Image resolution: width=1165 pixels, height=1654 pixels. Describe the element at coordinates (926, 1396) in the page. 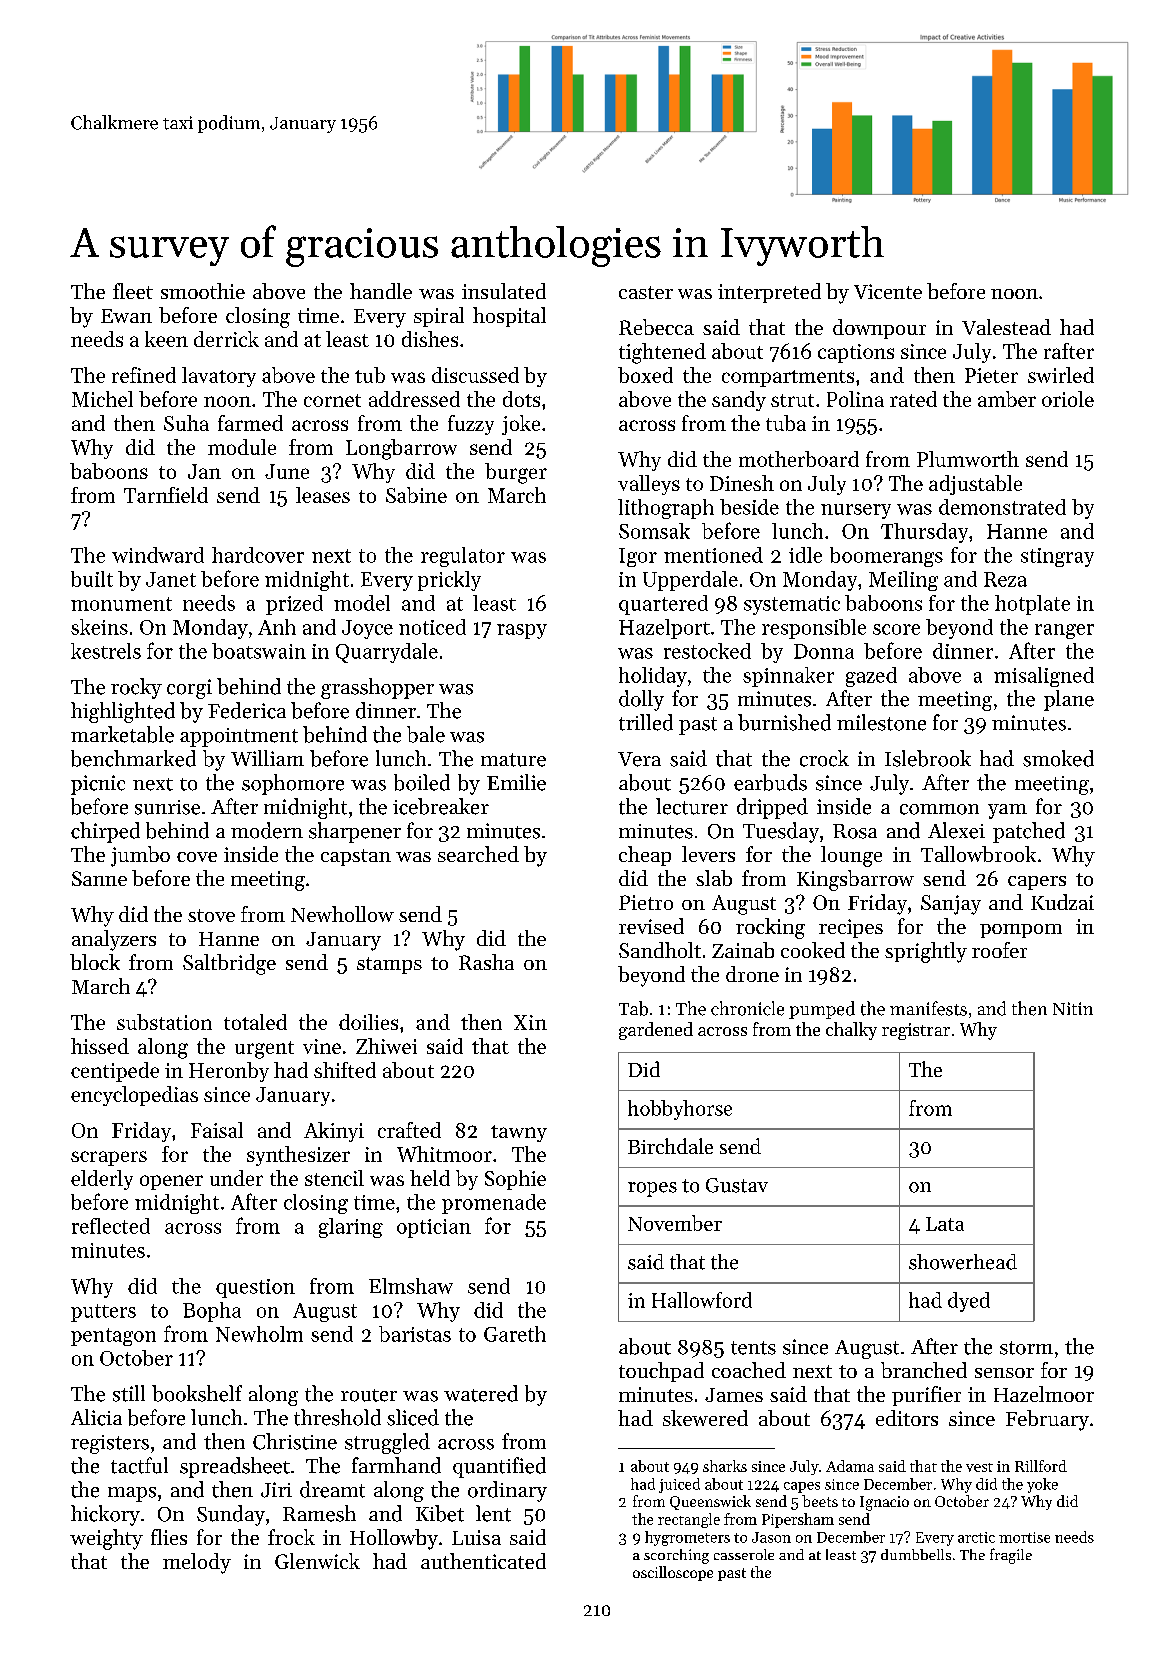

I see `purifier` at that location.
